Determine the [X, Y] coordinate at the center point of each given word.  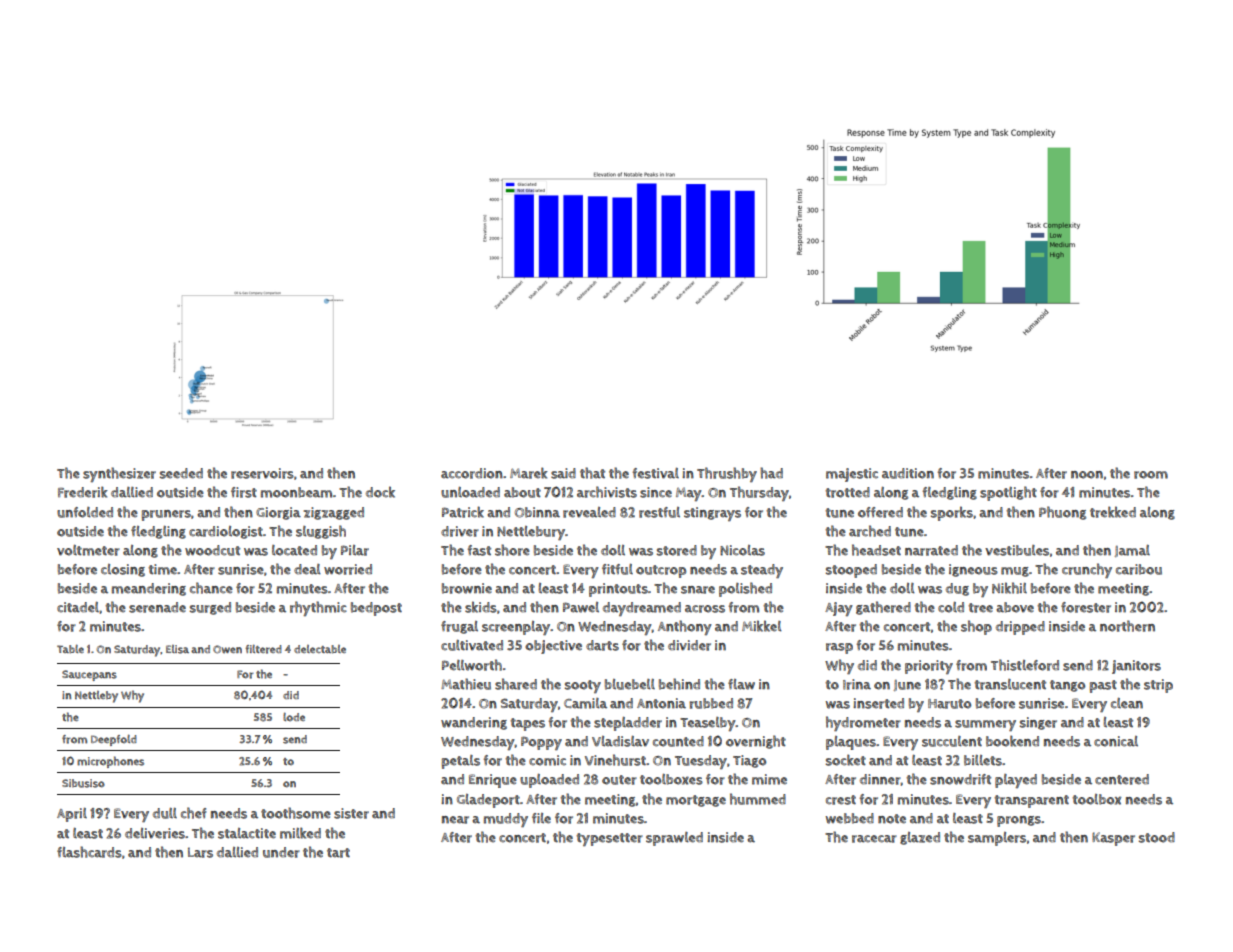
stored [677, 550]
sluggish [321, 532]
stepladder [628, 724]
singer [1038, 723]
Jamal [1132, 551]
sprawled [674, 839]
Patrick [463, 512]
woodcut [212, 550]
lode [294, 716]
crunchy [1087, 570]
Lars [200, 852]
